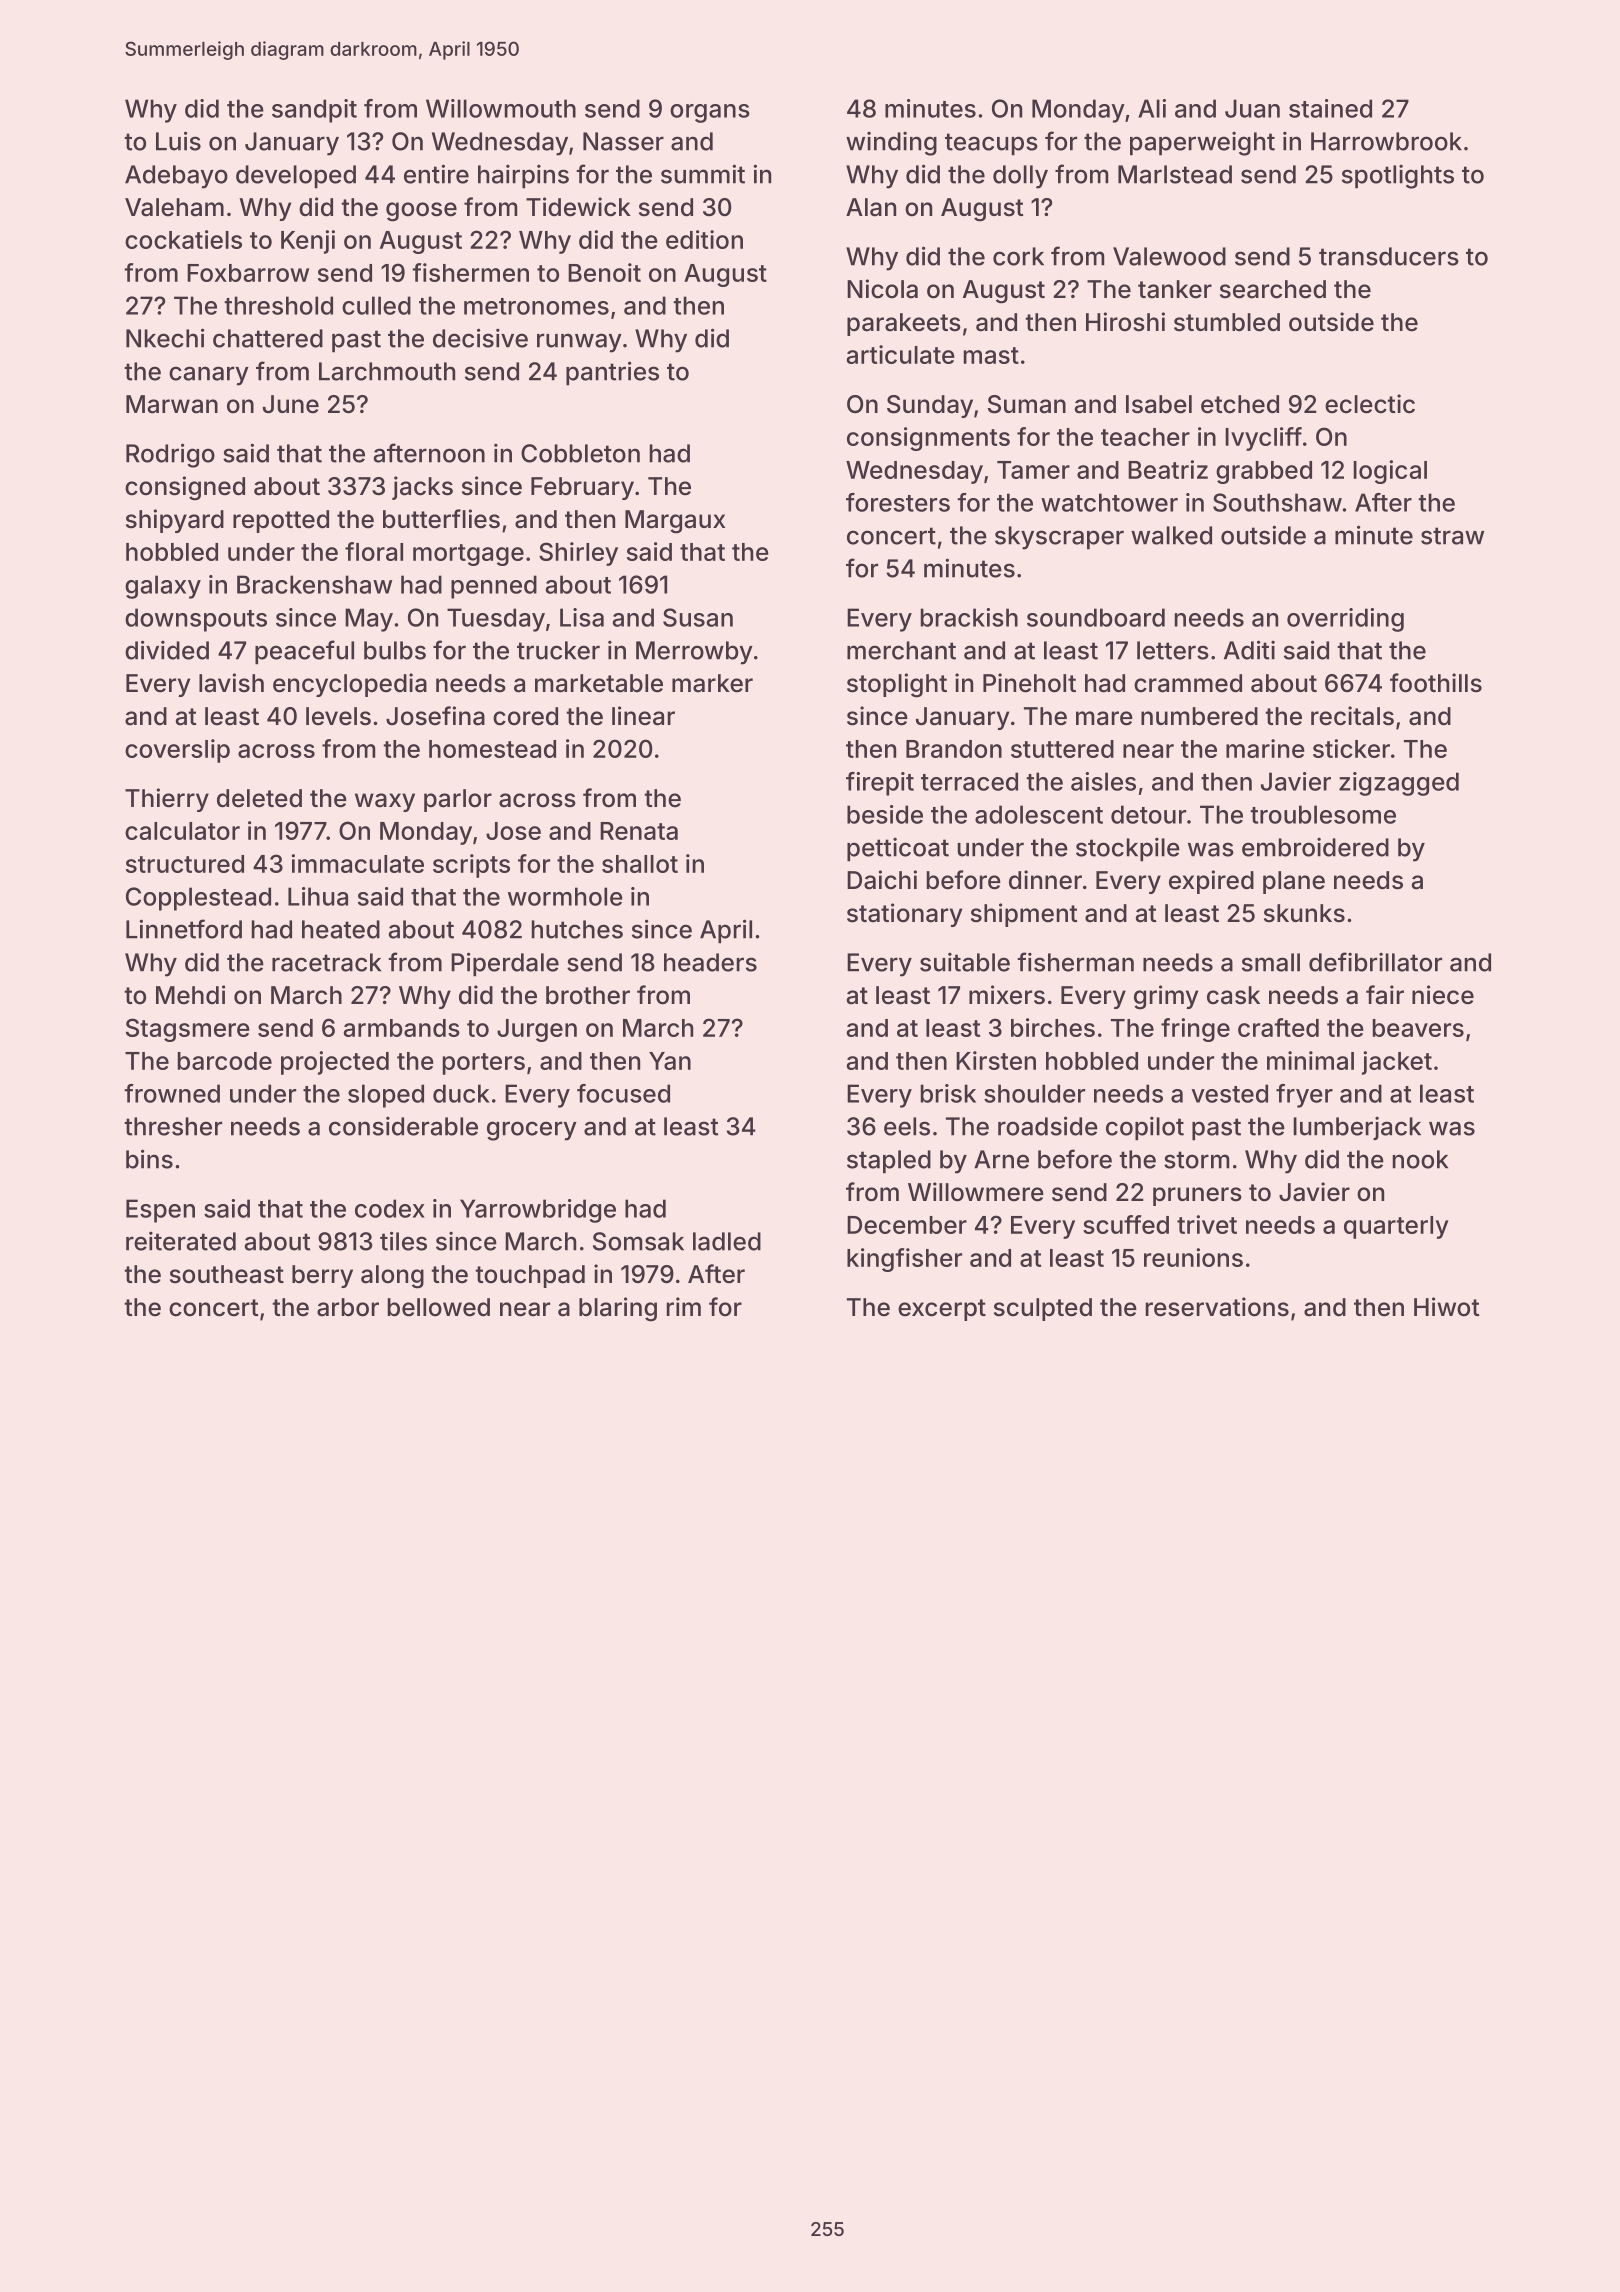  Describe the element at coordinates (439, 1307) in the image. I see `bellowed` at that location.
